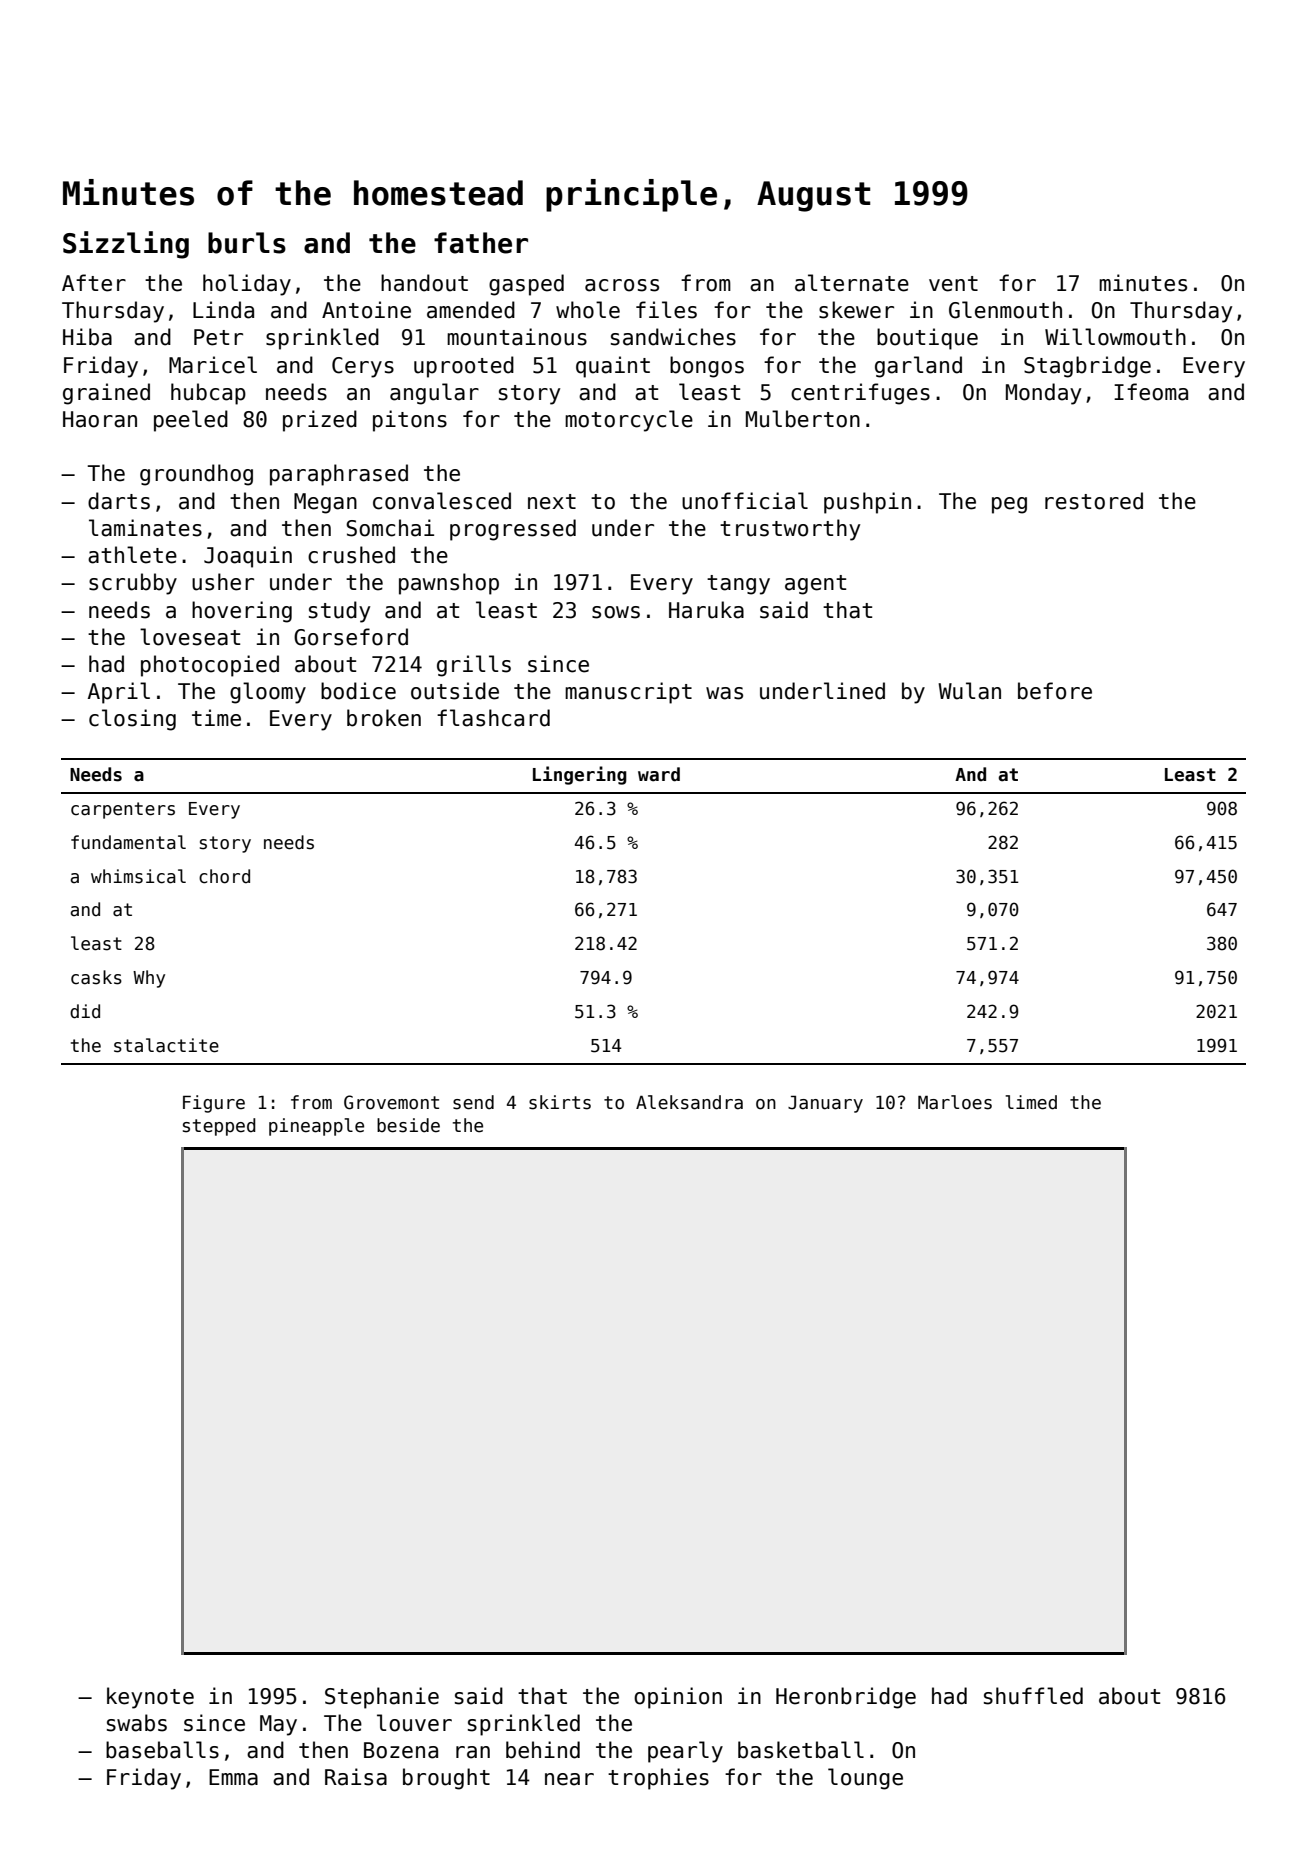 The width and height of the document is (1308, 1850). Describe the element at coordinates (658, 1779) in the document. I see `trophies` at that location.
